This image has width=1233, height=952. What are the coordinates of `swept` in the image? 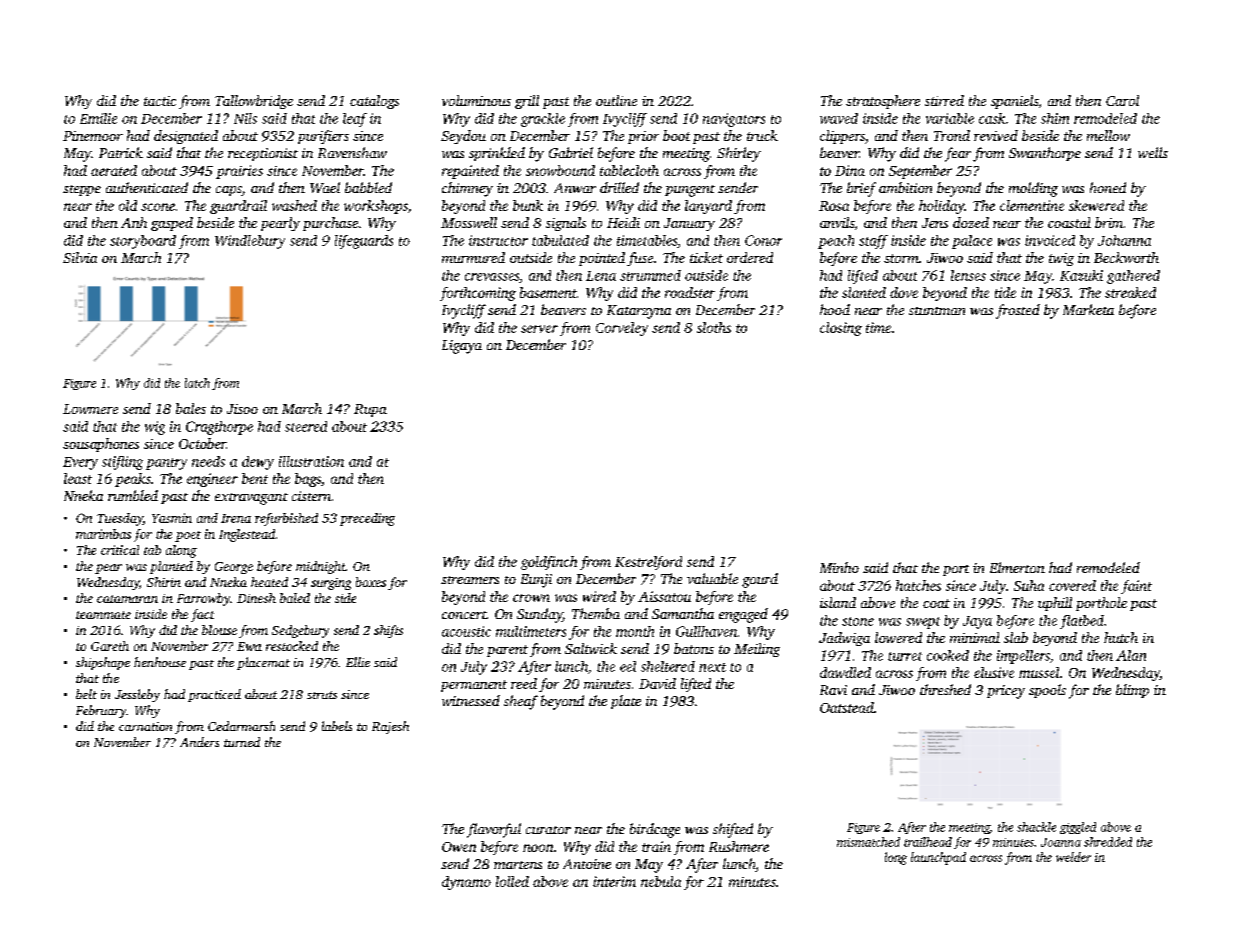 It's located at (923, 623).
